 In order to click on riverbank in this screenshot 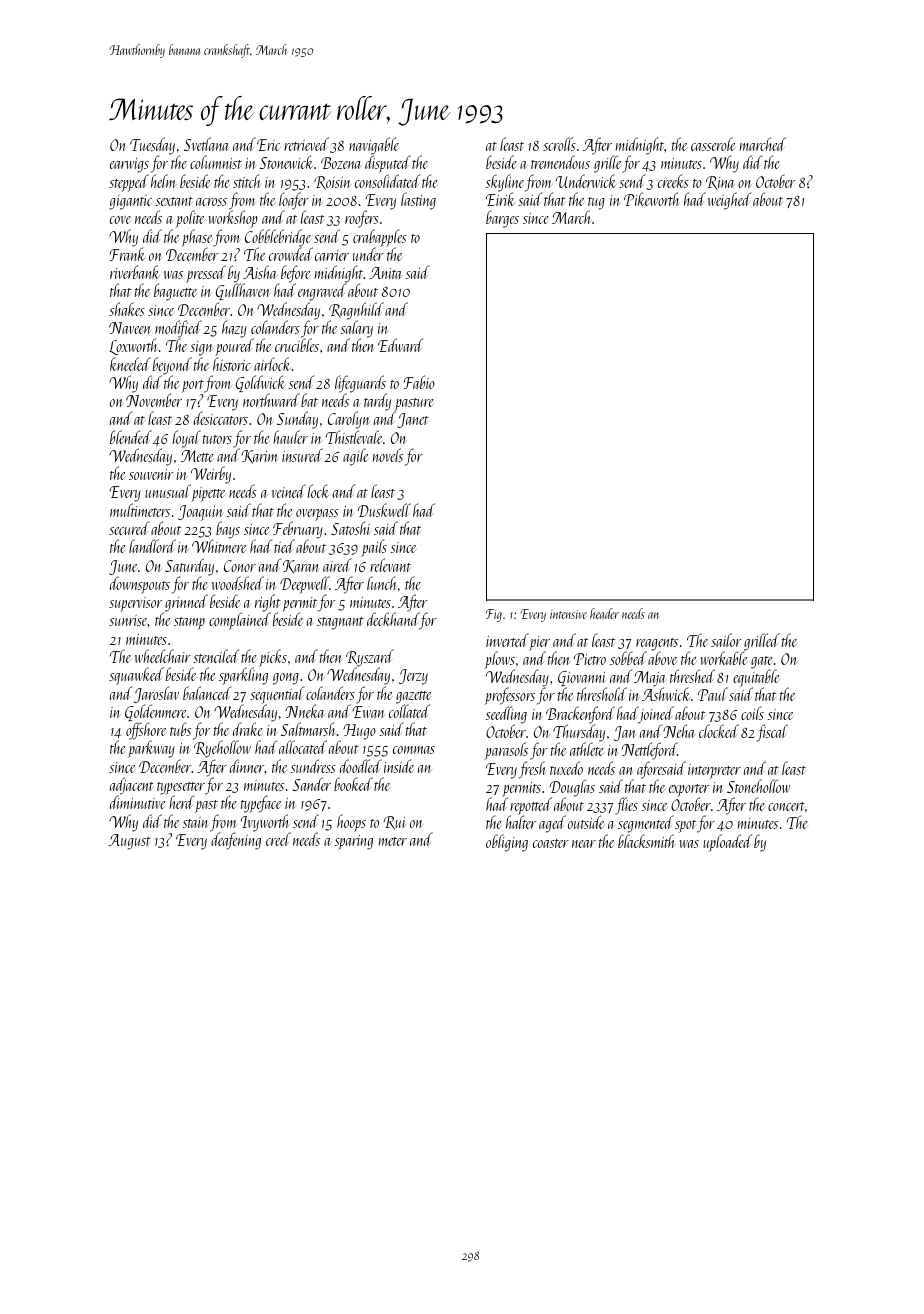, I will do `click(134, 272)`.
